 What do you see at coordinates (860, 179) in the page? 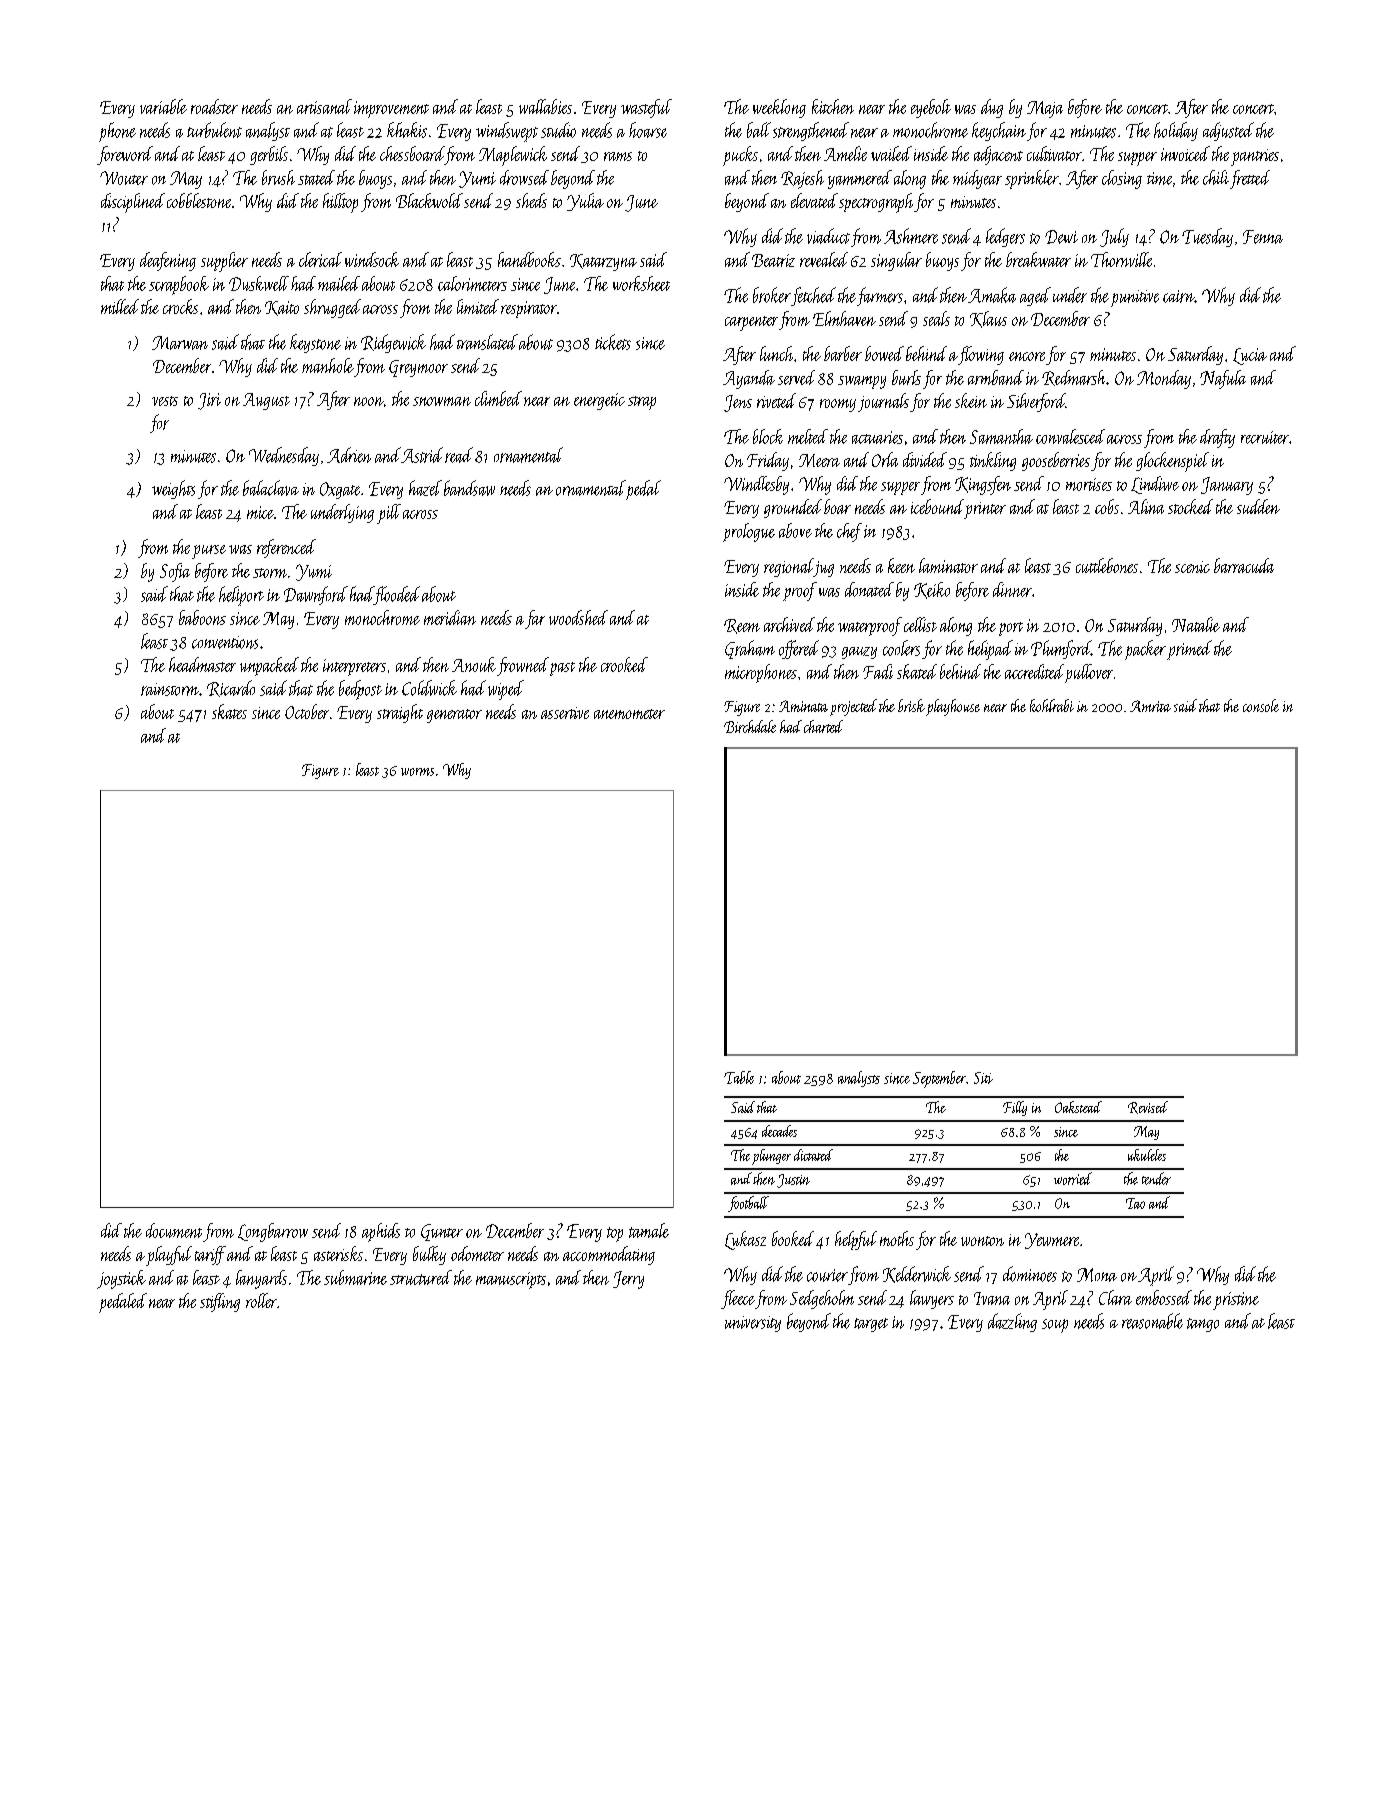
I see `yammered` at bounding box center [860, 179].
